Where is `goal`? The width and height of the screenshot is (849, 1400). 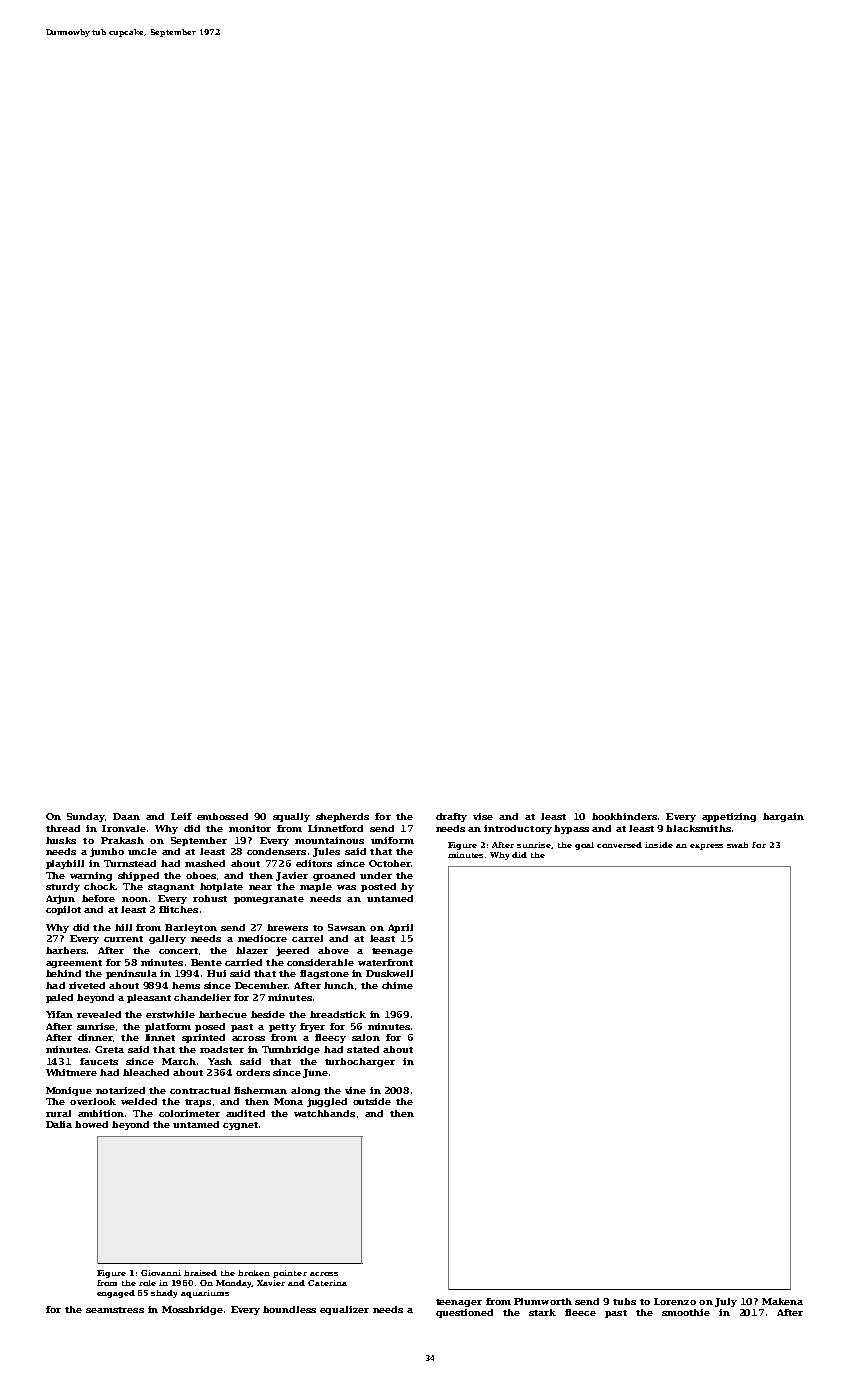 goal is located at coordinates (584, 846).
